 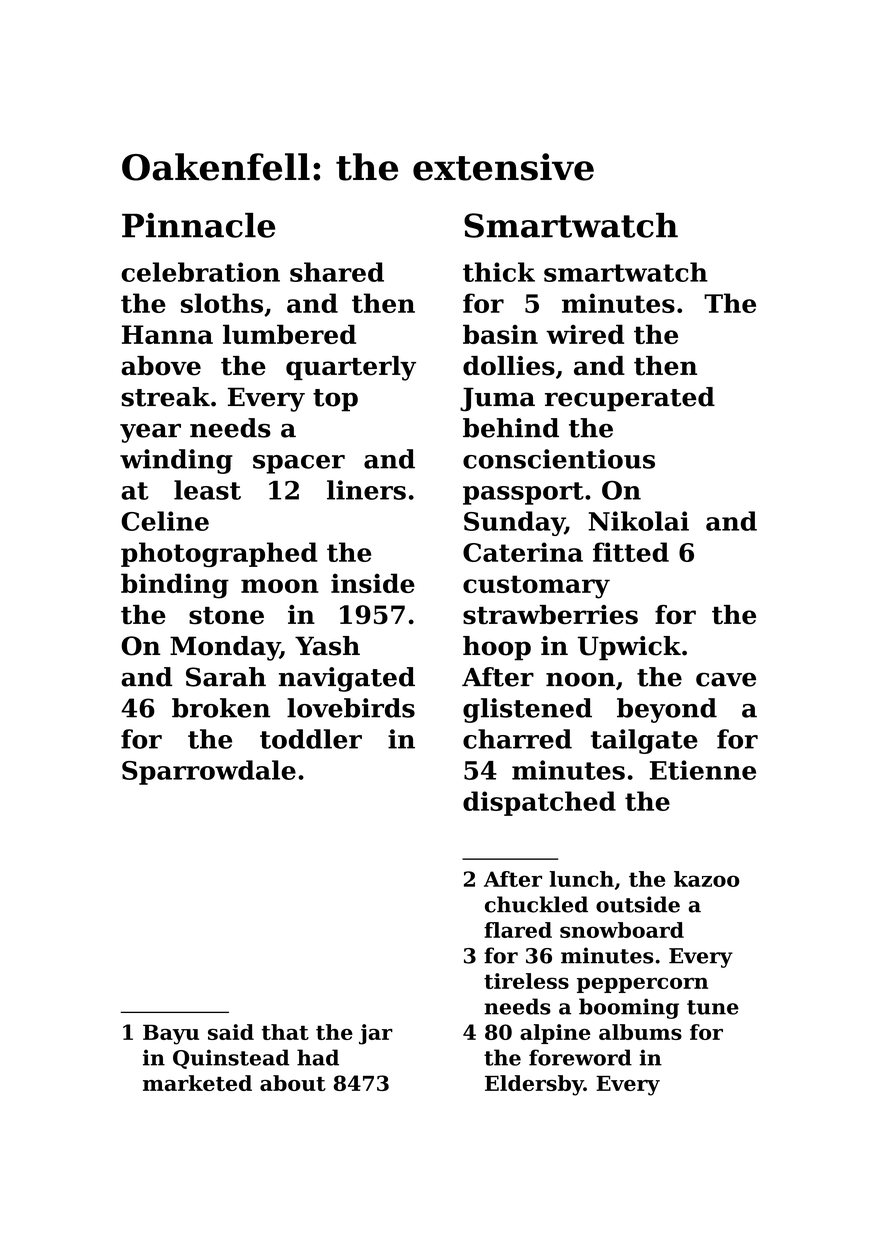 I want to click on Etienne, so click(x=703, y=770).
